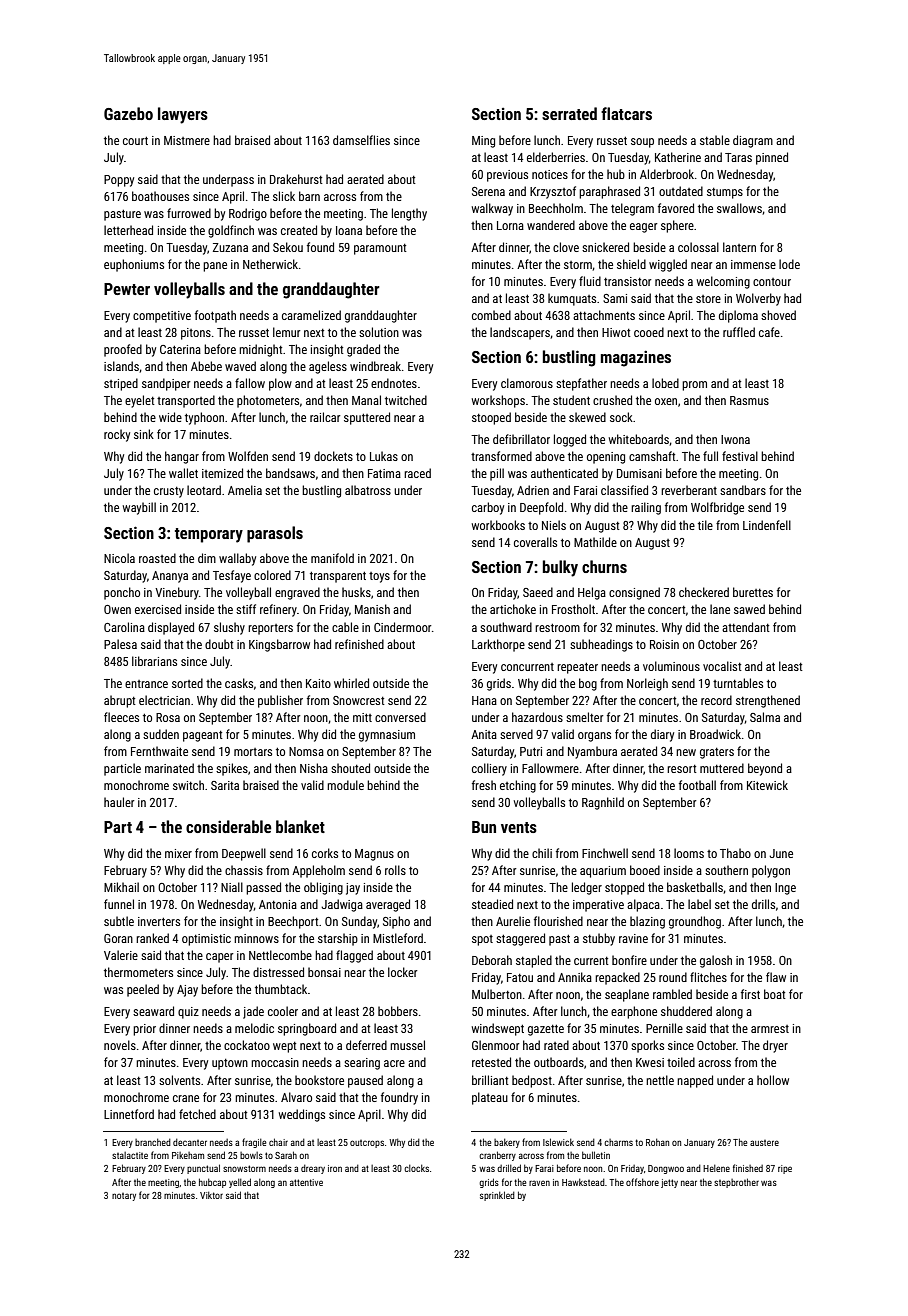  I want to click on windbreak, so click(375, 366).
